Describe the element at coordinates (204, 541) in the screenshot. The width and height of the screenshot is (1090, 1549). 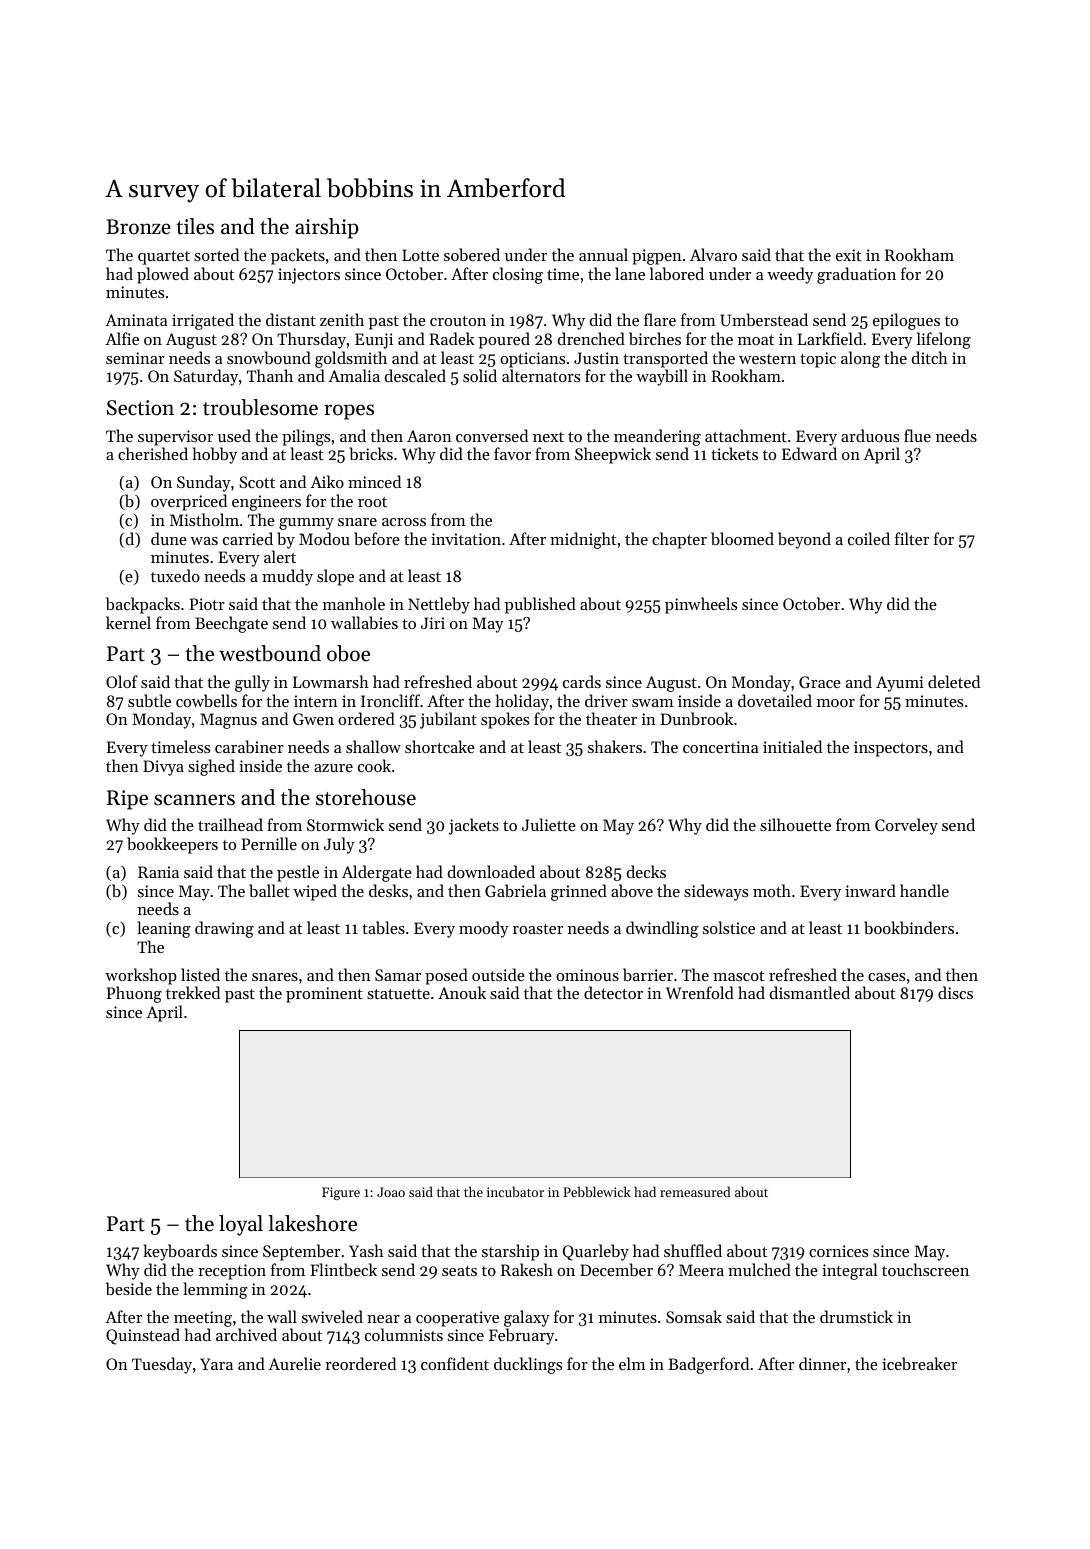
I see `was` at that location.
